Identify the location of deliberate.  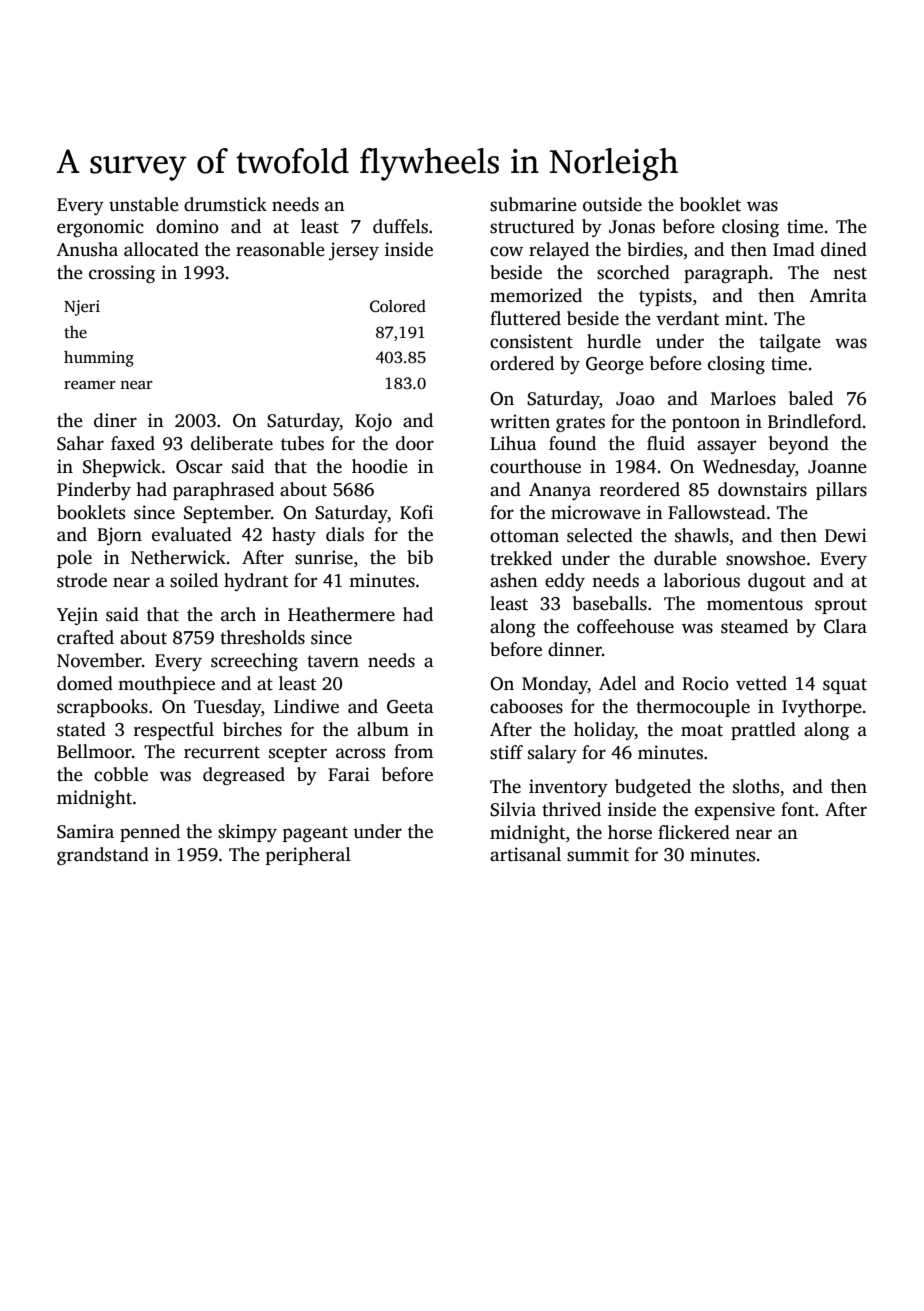
(232, 443).
